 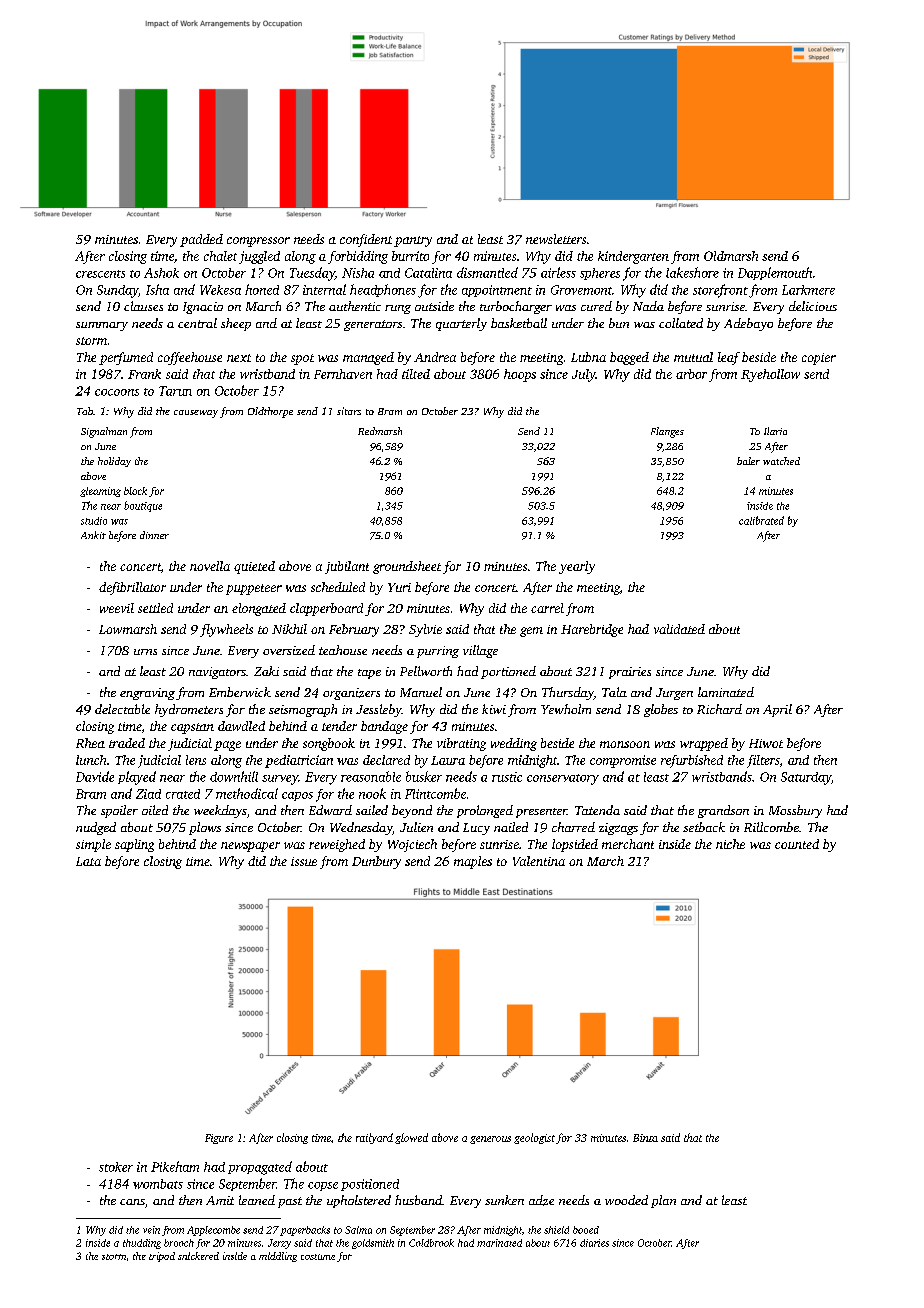 I want to click on calibrated, so click(x=761, y=520).
